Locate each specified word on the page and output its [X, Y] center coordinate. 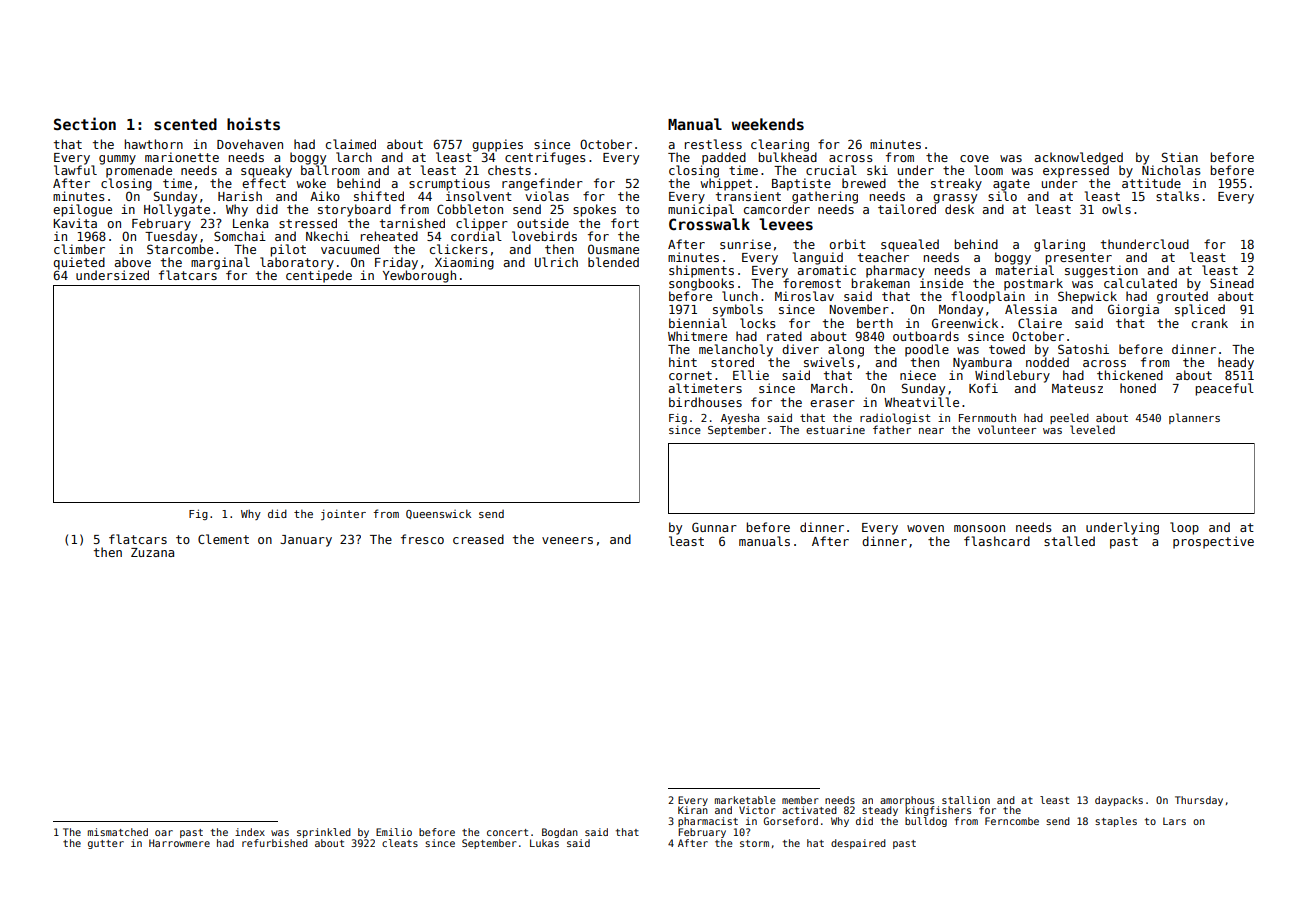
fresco [422, 539]
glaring [1059, 245]
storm [754, 843]
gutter [106, 844]
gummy [117, 160]
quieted [79, 263]
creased [478, 539]
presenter [1078, 259]
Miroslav [804, 296]
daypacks [1119, 801]
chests [509, 170]
